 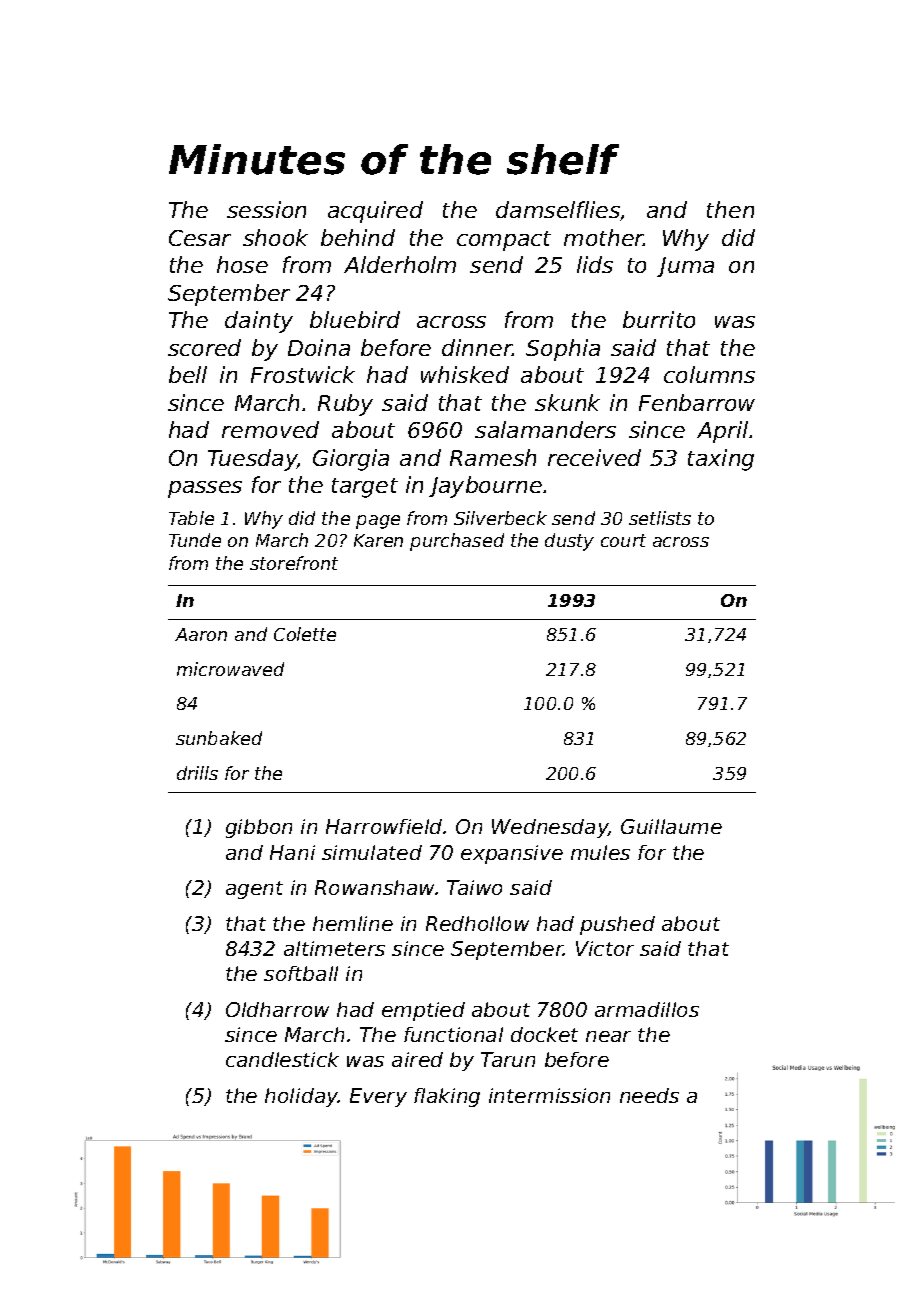 I want to click on court, so click(x=623, y=540).
